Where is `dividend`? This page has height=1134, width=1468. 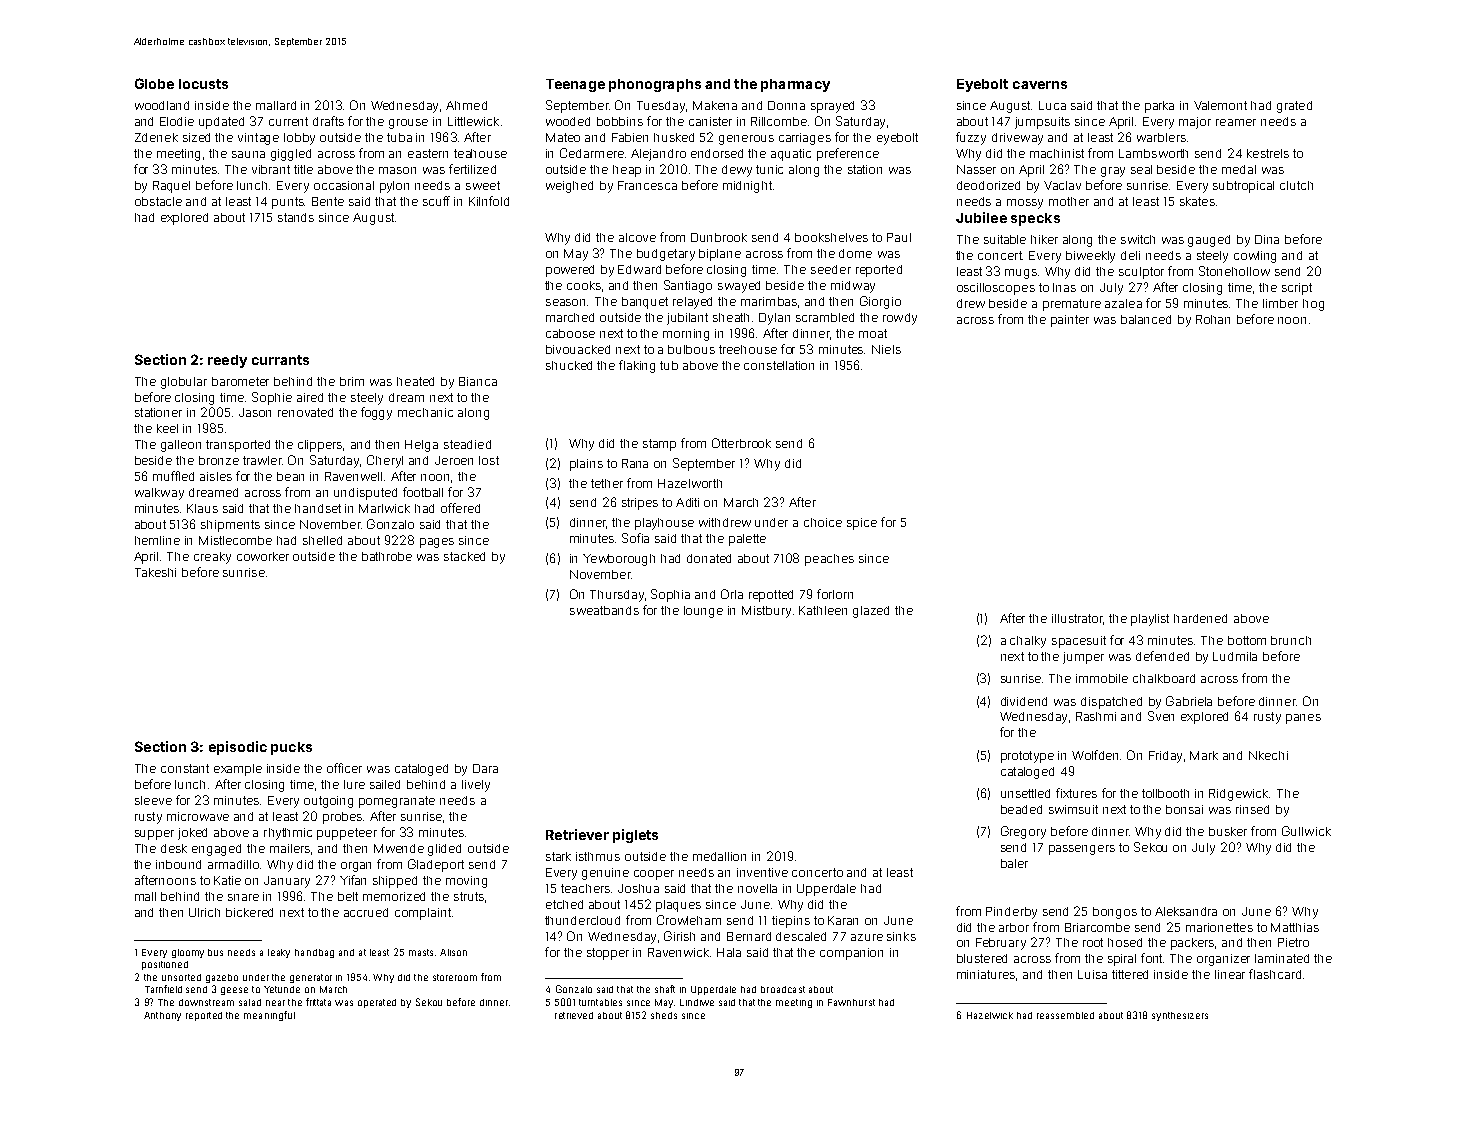
dividend is located at coordinates (1024, 701).
